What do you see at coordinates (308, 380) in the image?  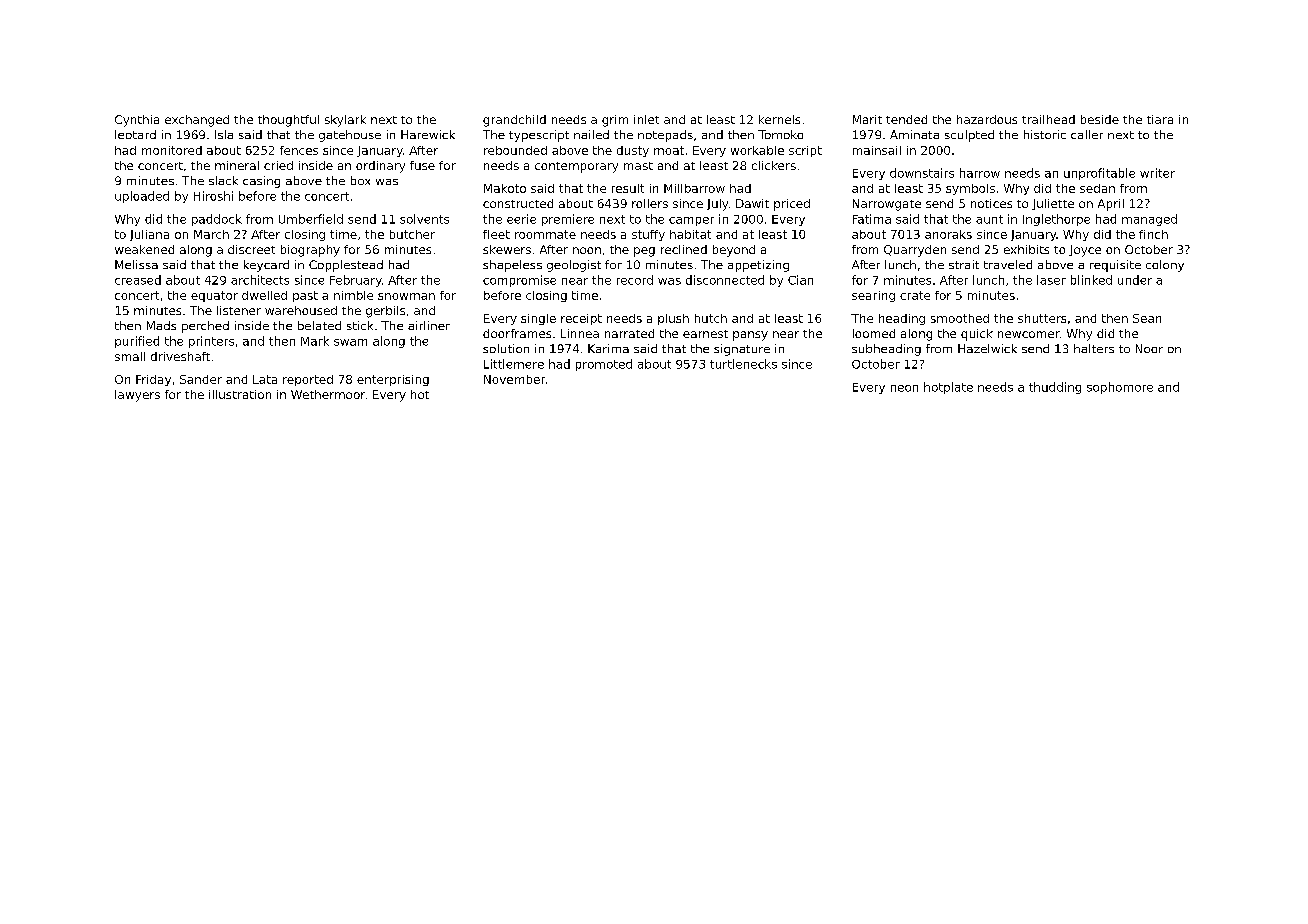 I see `reported` at bounding box center [308, 380].
